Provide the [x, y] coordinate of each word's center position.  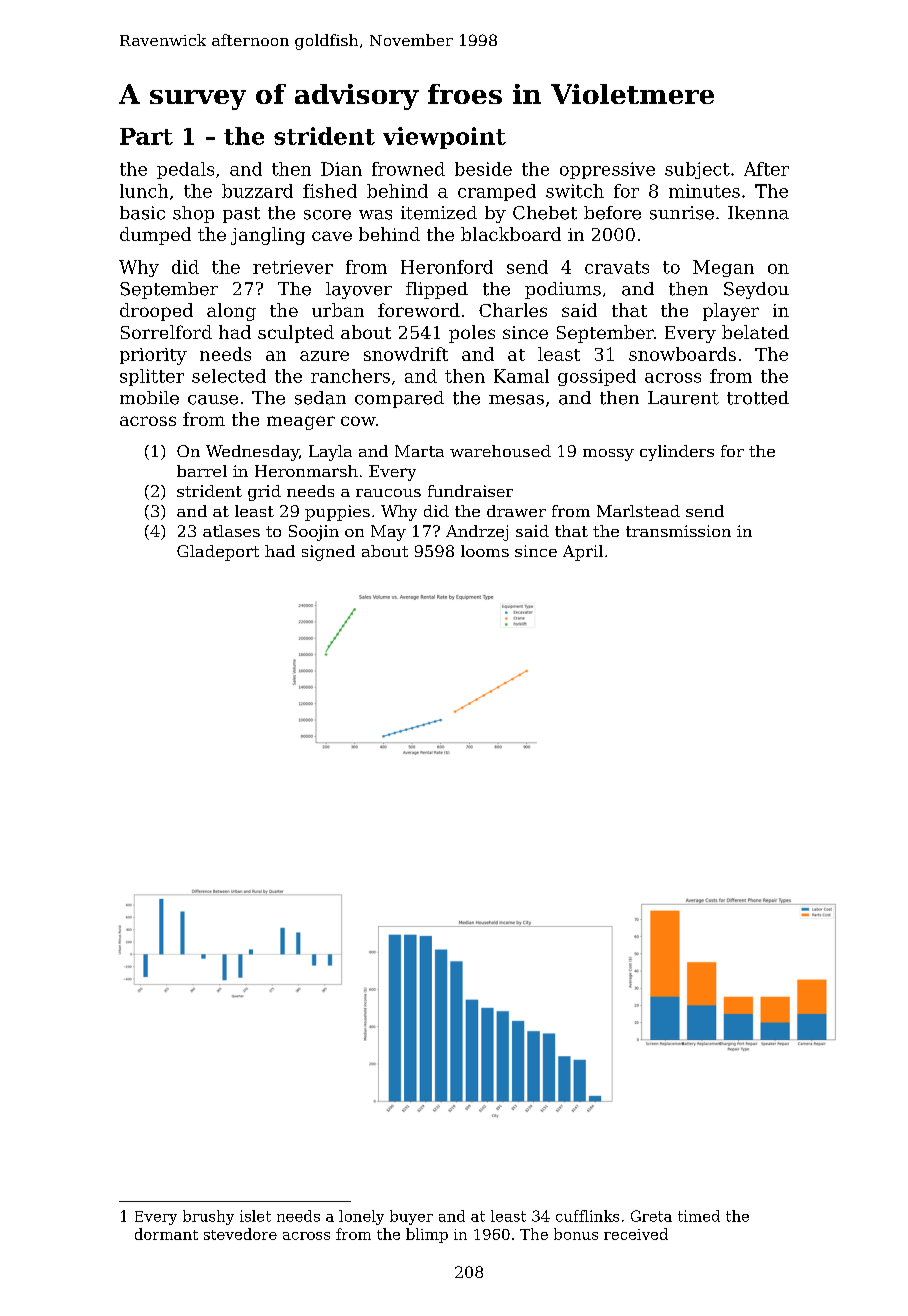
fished [330, 191]
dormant [166, 1234]
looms [485, 551]
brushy [208, 1217]
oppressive [607, 170]
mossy [608, 455]
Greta [651, 1216]
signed [328, 553]
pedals [185, 170]
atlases [231, 531]
